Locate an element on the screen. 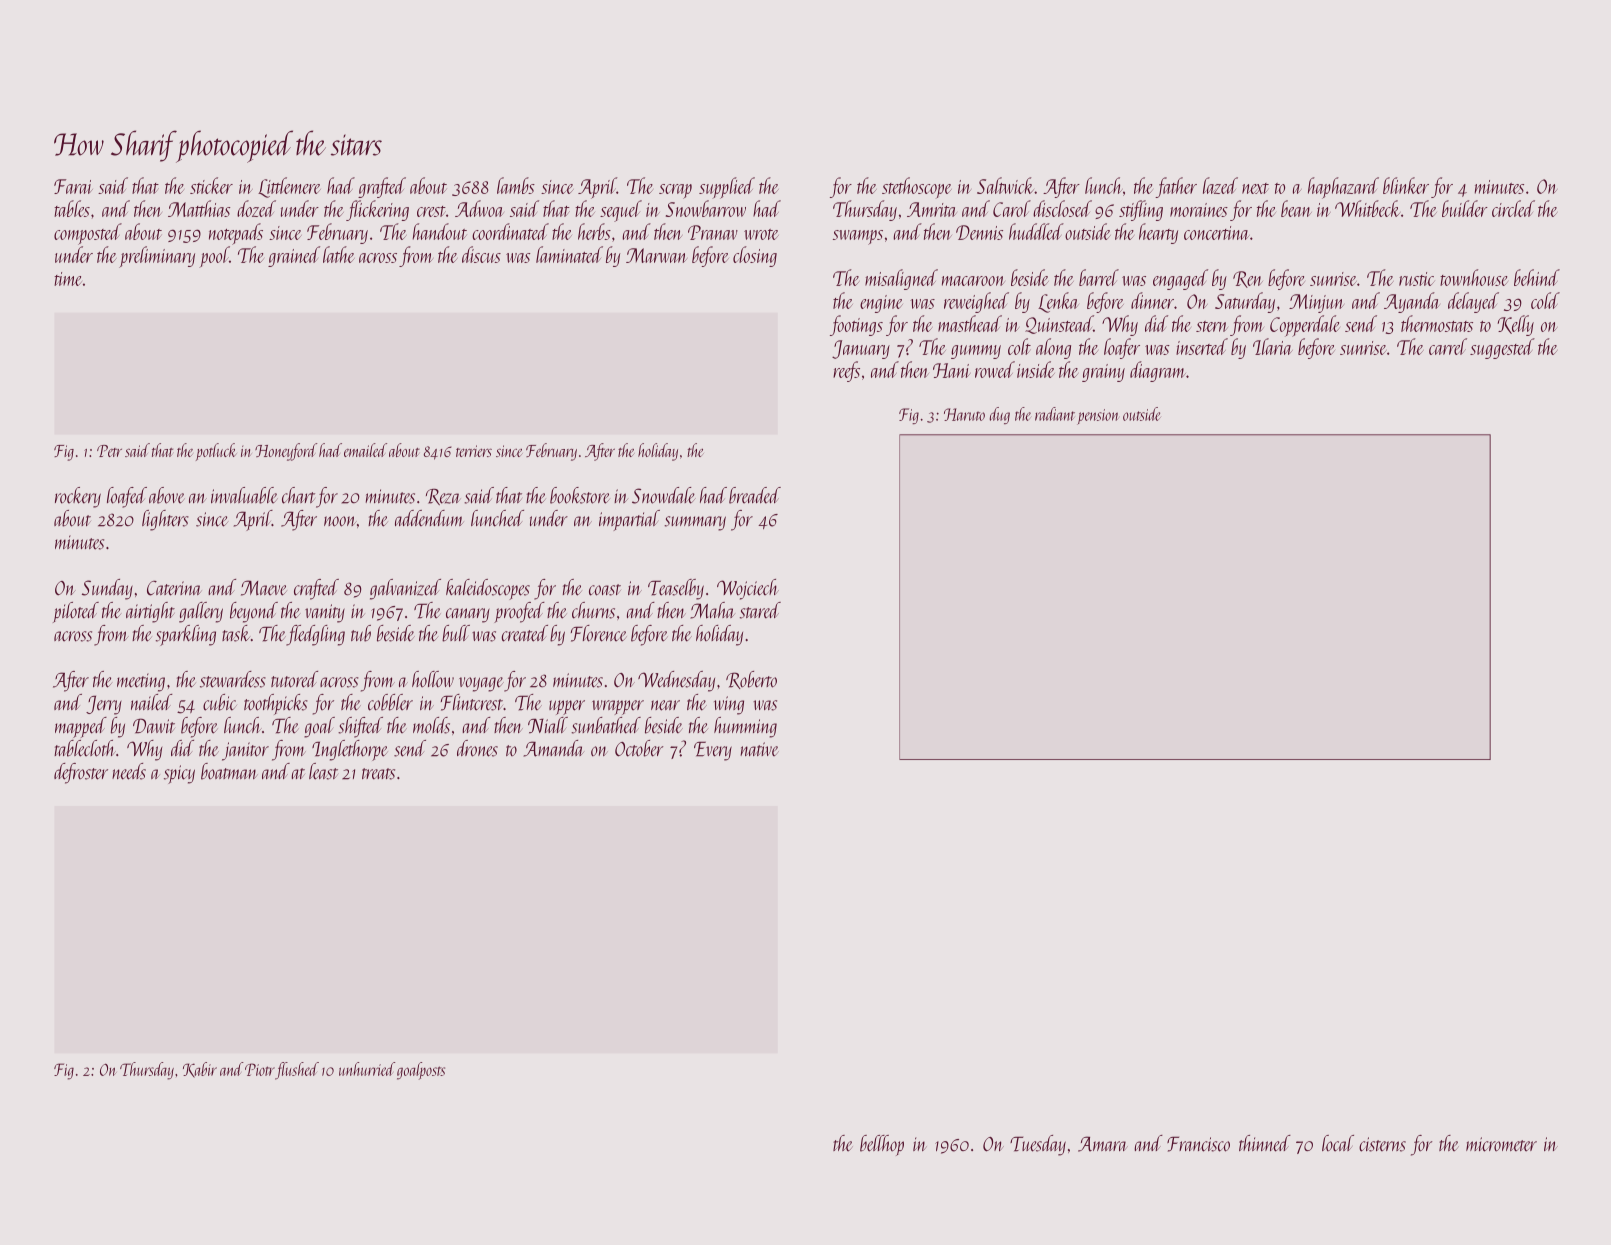  cobbler is located at coordinates (390, 702).
